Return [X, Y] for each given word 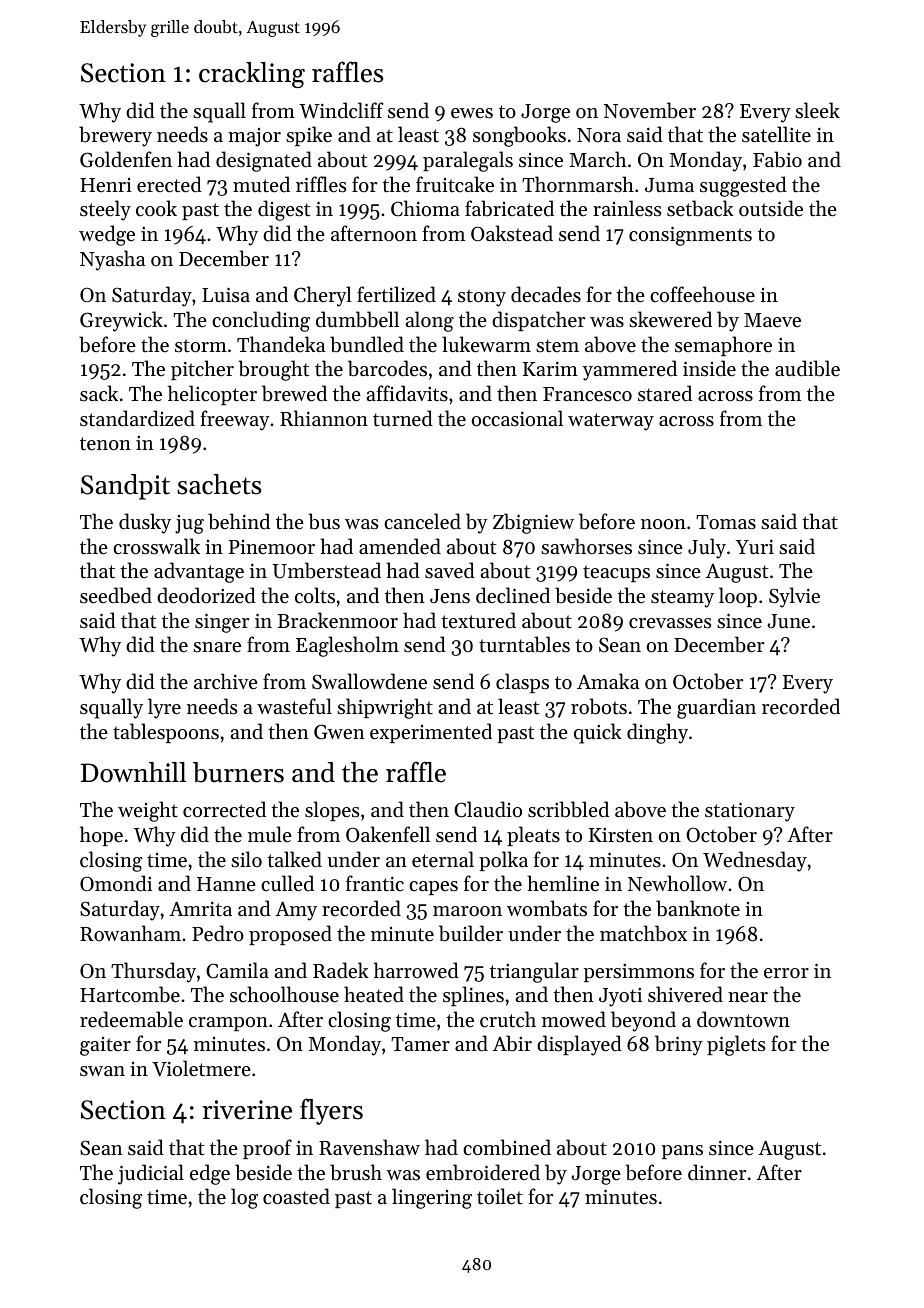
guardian [716, 708]
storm [201, 346]
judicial [151, 1174]
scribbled [568, 809]
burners [238, 772]
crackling [252, 75]
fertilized [396, 294]
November [650, 110]
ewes [472, 113]
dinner [717, 1172]
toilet [500, 1196]
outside [771, 208]
